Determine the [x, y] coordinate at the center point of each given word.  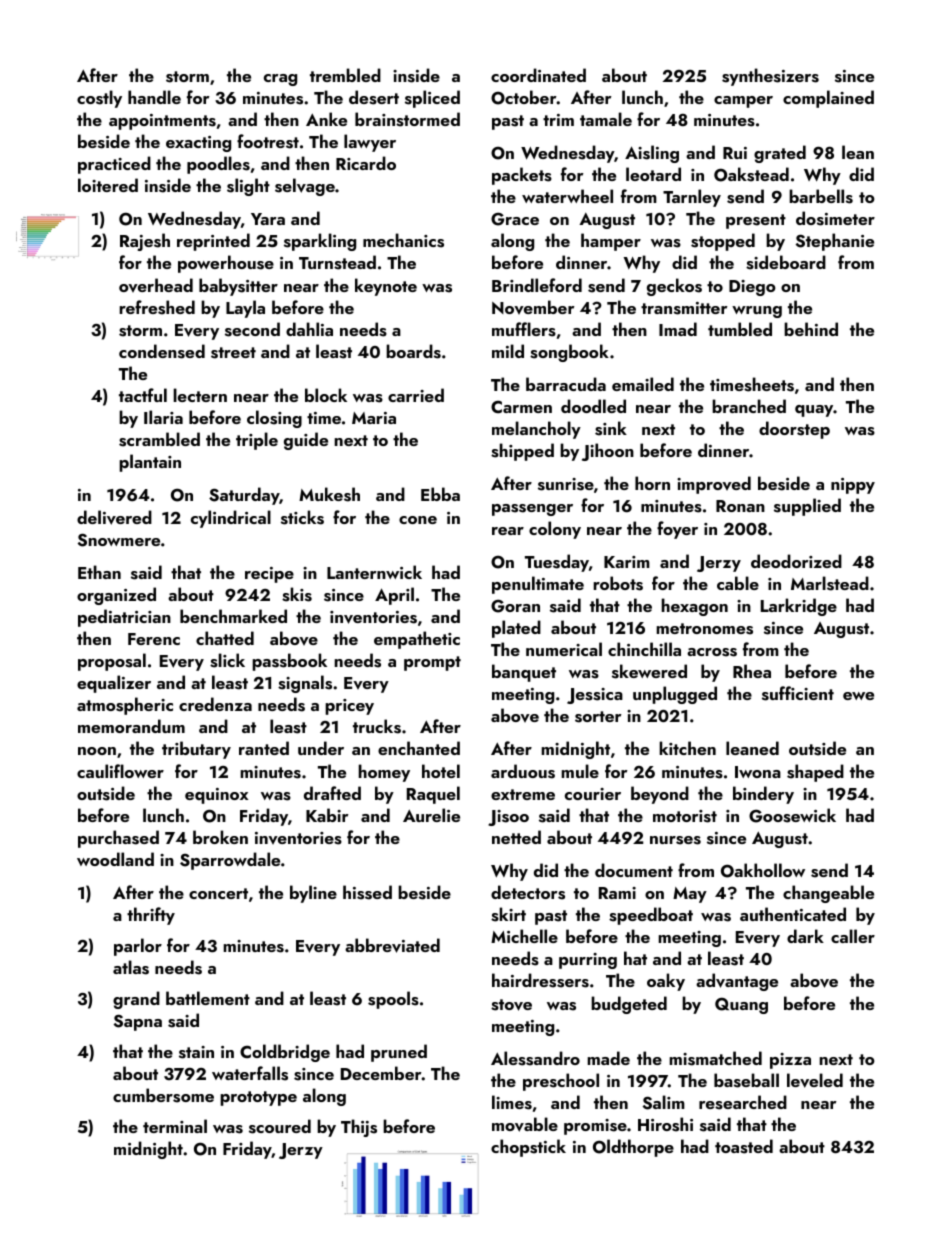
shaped [815, 773]
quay [814, 411]
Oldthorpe [633, 1148]
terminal [175, 1126]
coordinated [538, 75]
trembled [345, 75]
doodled [593, 406]
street [233, 353]
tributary [196, 750]
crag [280, 80]
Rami [617, 893]
